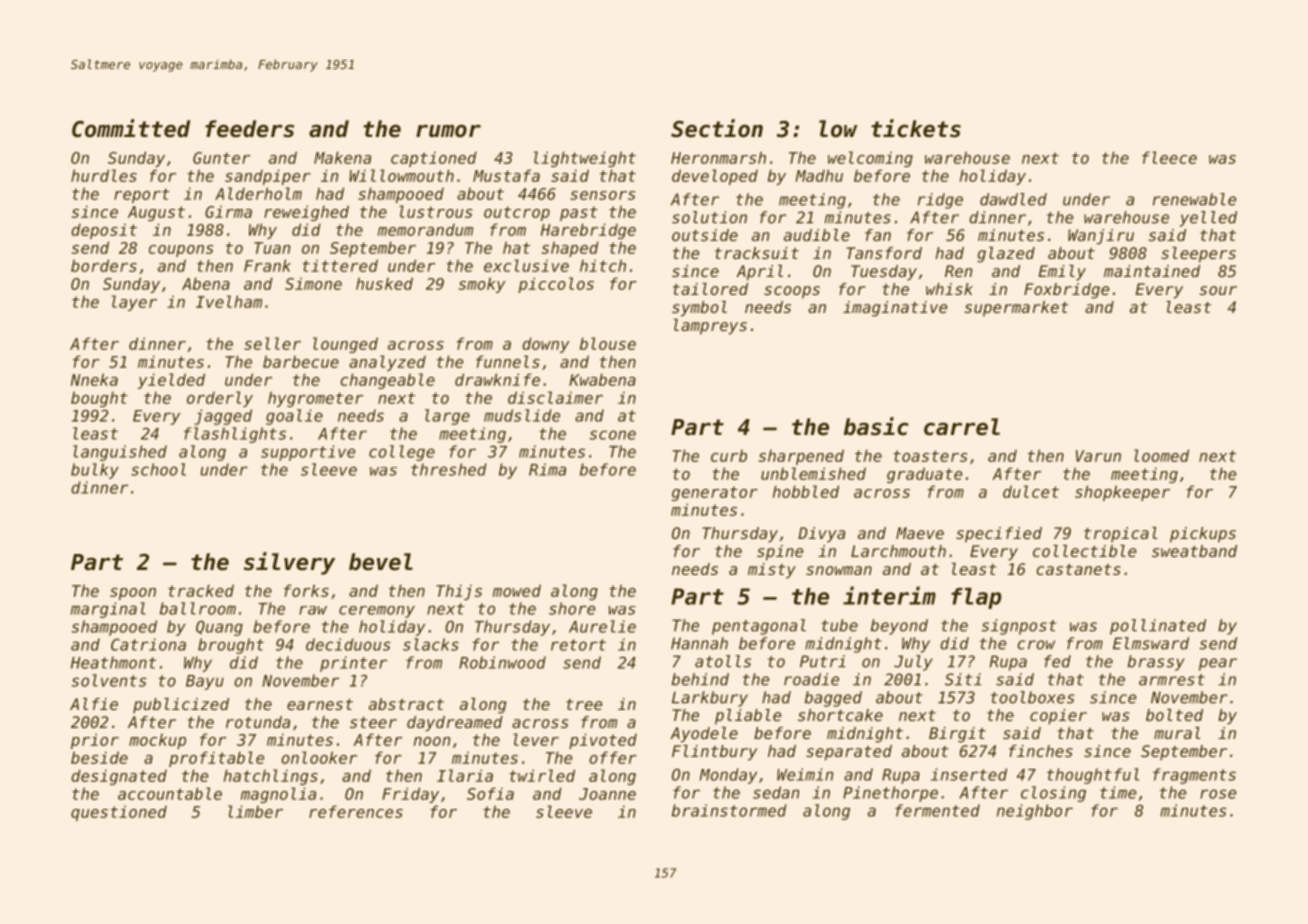  Describe the element at coordinates (1218, 290) in the screenshot. I see `sour` at that location.
